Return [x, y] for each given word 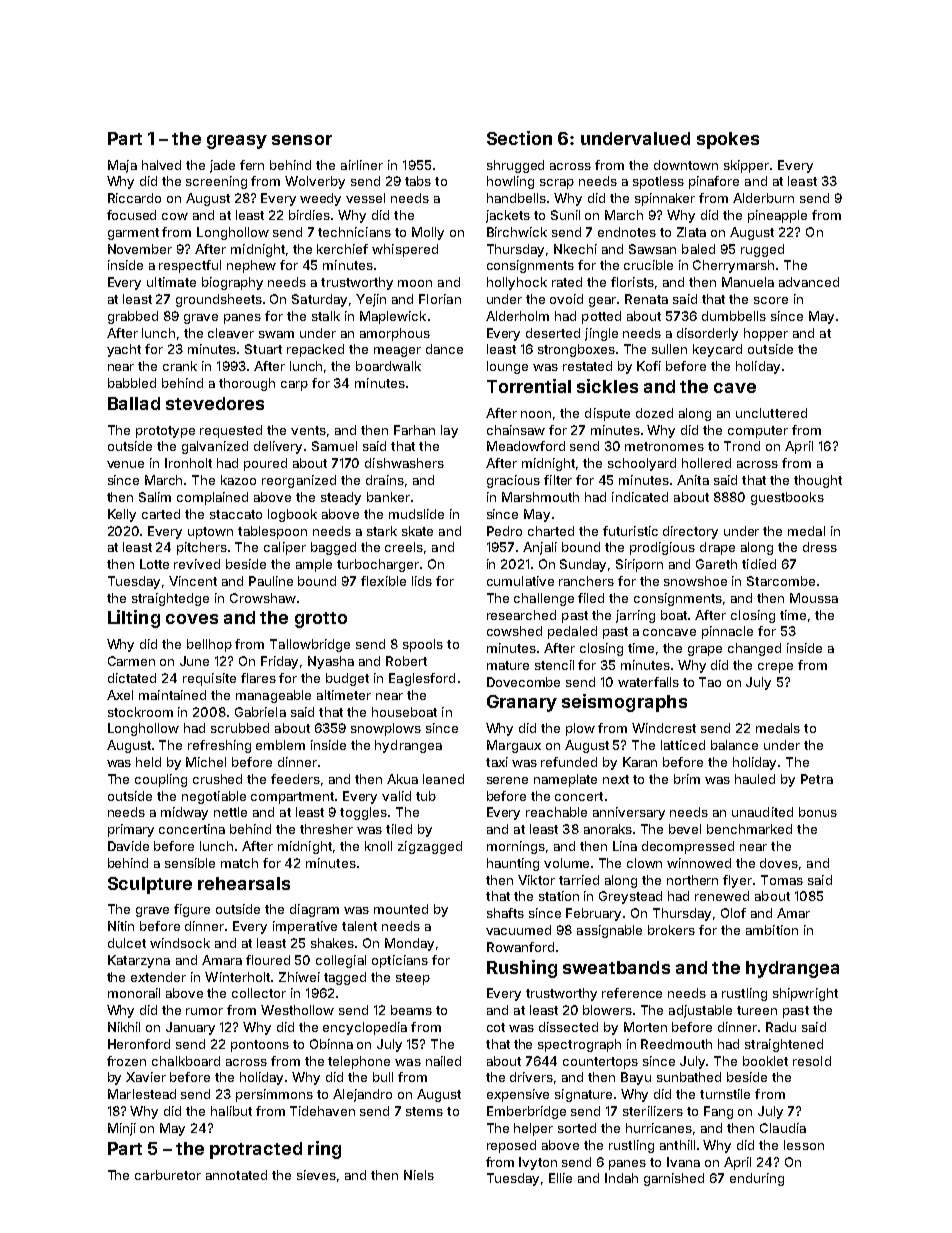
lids [422, 581]
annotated [236, 1175]
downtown [686, 165]
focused [131, 215]
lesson [804, 1145]
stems [424, 1111]
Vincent [193, 581]
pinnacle [727, 632]
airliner [362, 165]
